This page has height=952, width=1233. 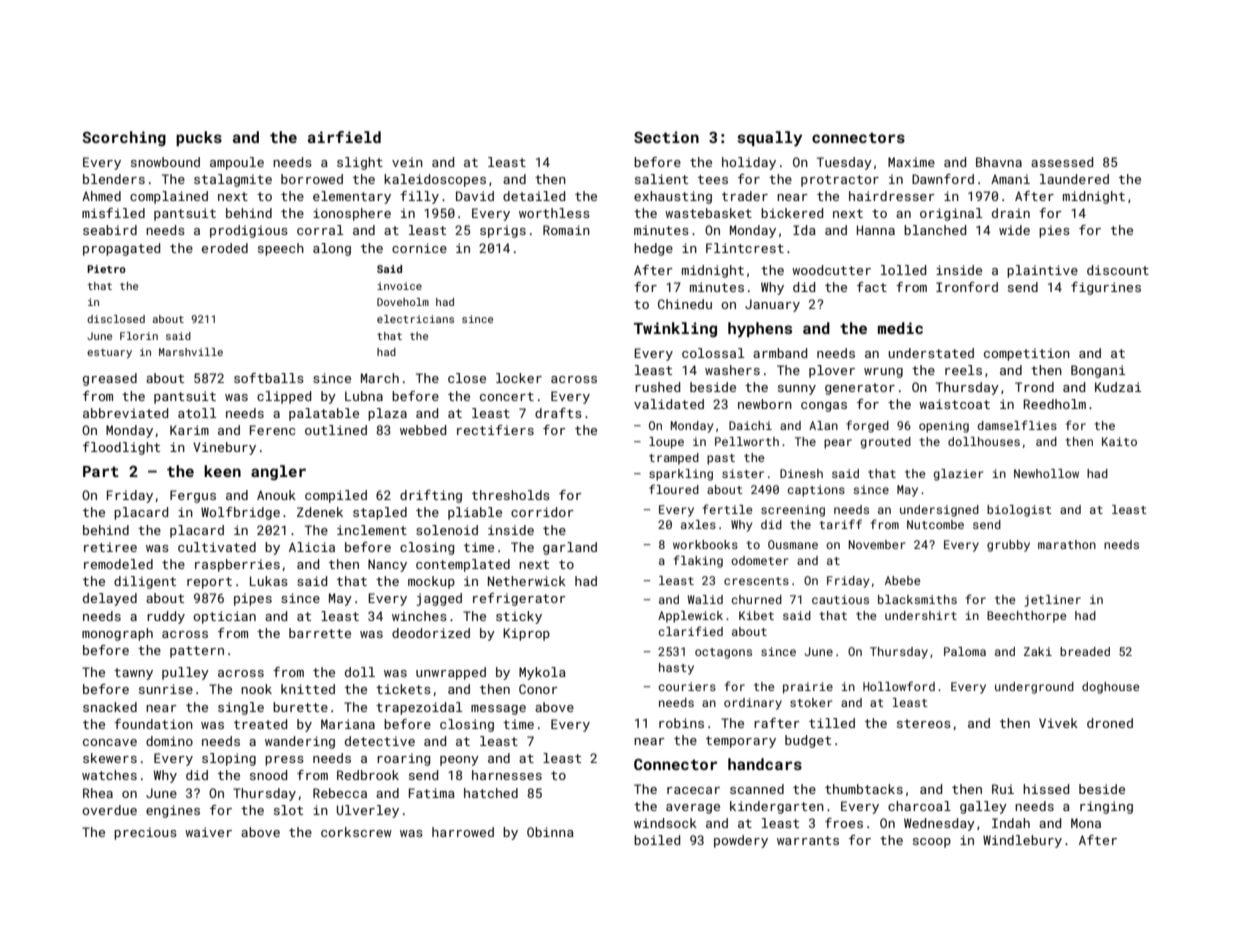 What do you see at coordinates (769, 139) in the page?
I see `squally` at bounding box center [769, 139].
